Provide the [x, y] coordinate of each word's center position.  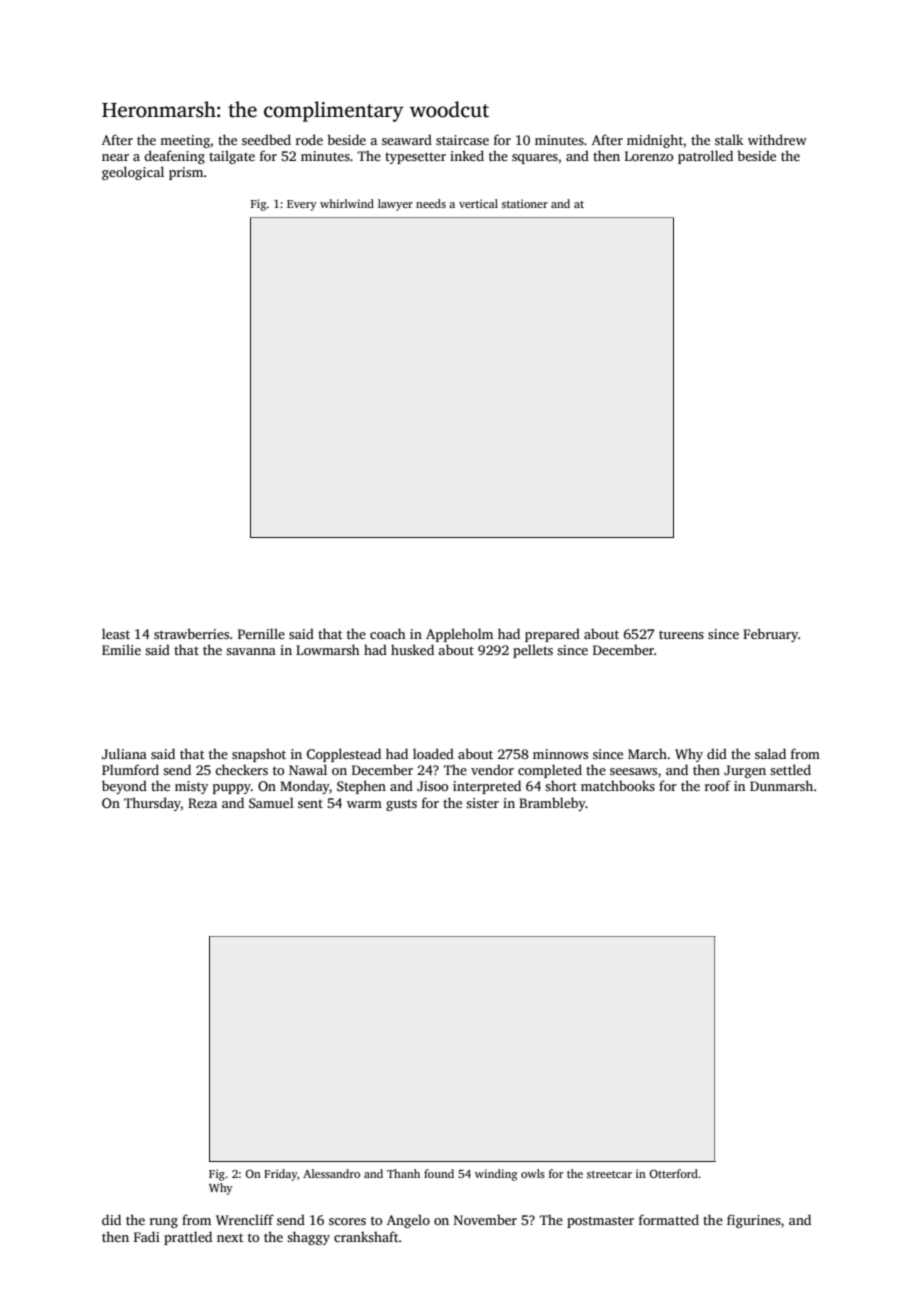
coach [388, 633]
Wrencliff [245, 1219]
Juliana [124, 753]
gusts [401, 805]
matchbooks [618, 786]
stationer [525, 203]
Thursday [152, 804]
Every [302, 205]
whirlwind [347, 203]
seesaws [633, 771]
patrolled [705, 157]
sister [482, 803]
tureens [681, 634]
